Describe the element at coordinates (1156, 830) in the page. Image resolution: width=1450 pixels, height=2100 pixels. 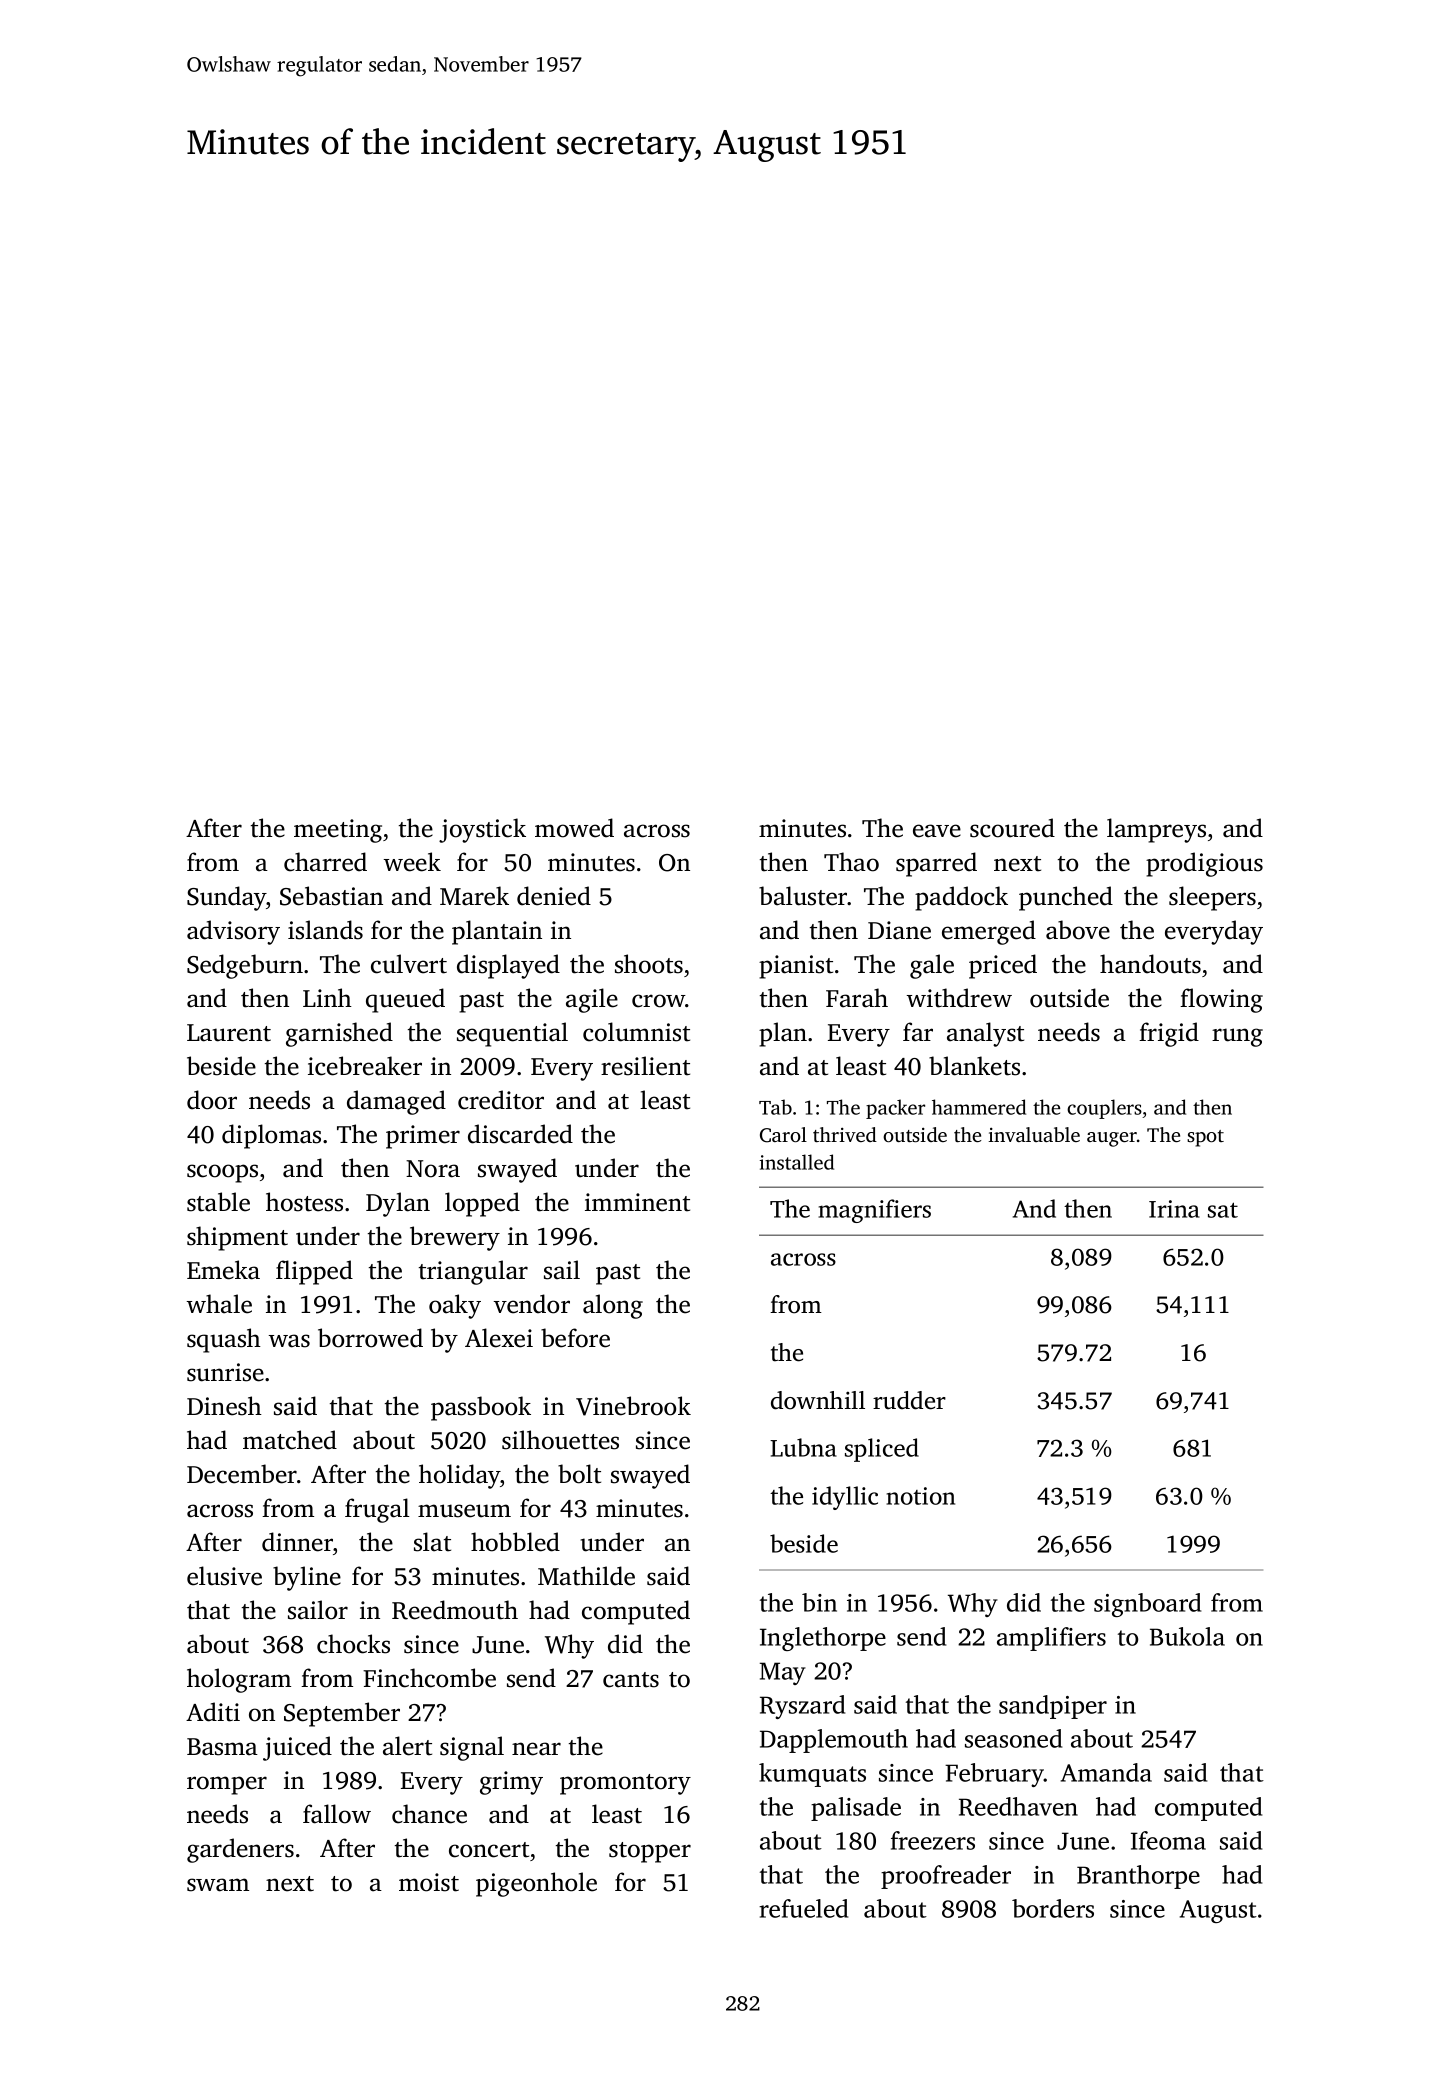
I see `lampreys` at that location.
